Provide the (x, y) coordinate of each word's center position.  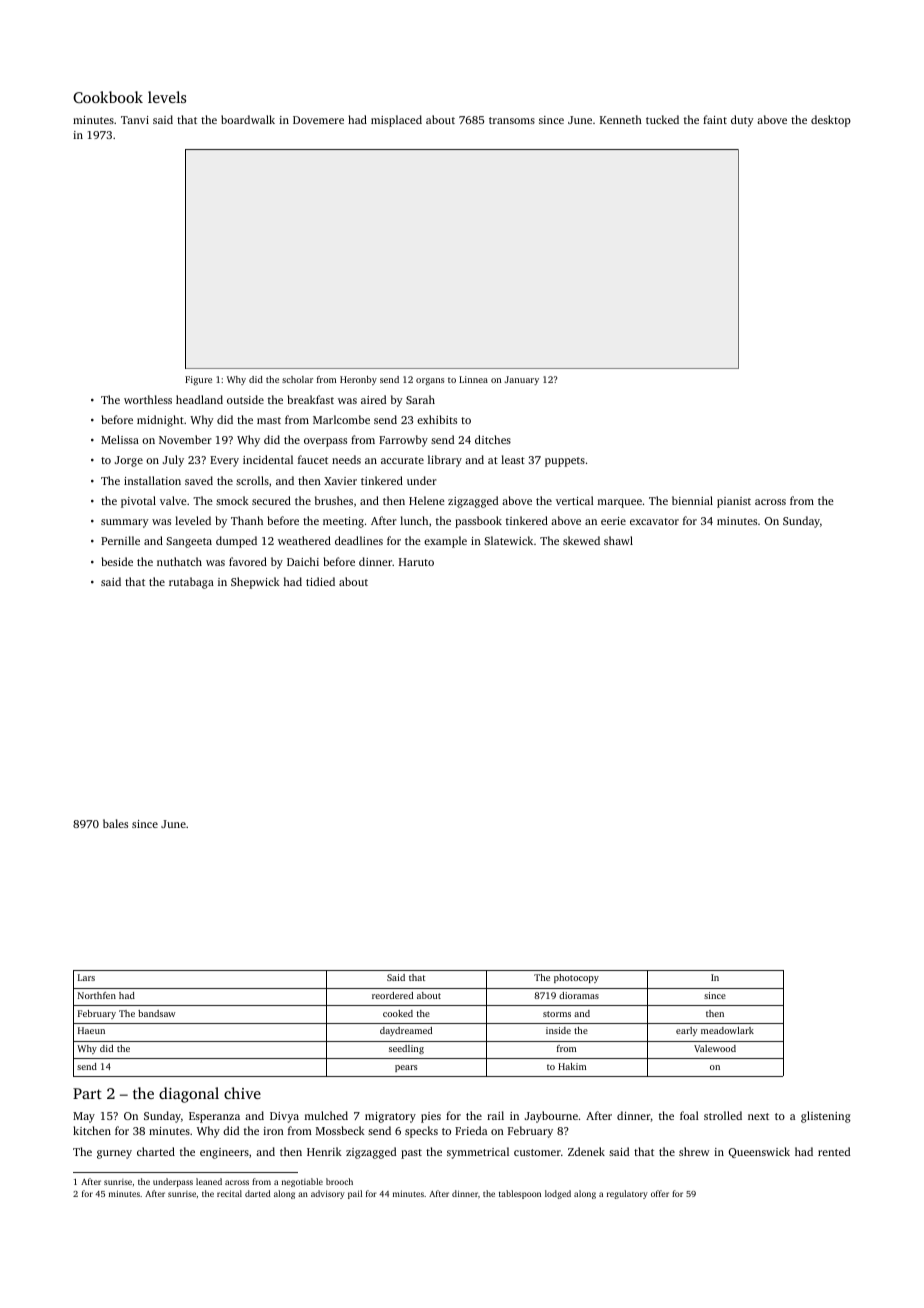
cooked (398, 1013)
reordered (392, 995)
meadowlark (727, 1030)
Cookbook (108, 97)
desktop (831, 121)
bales (115, 823)
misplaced (396, 121)
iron (273, 1131)
